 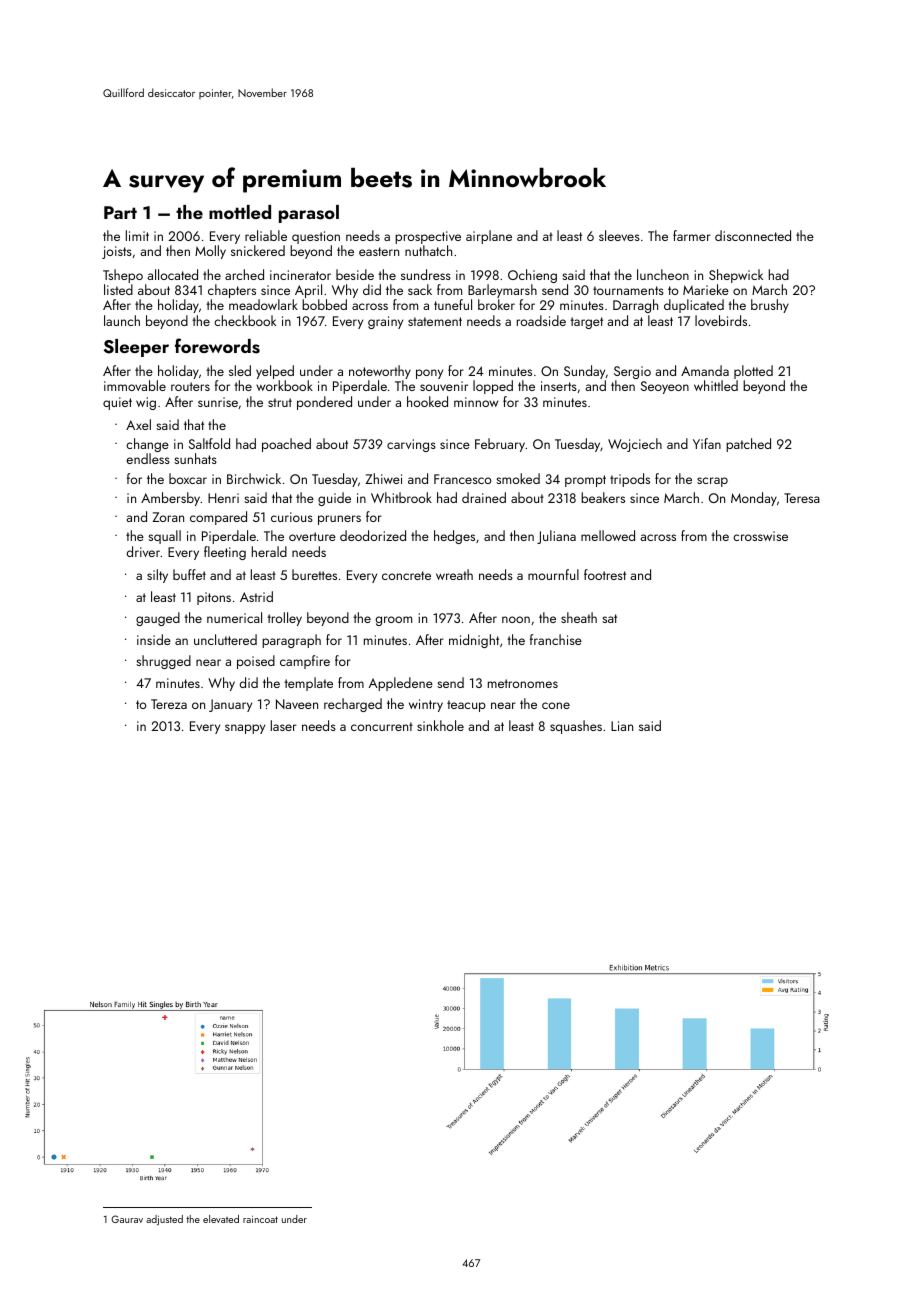 I want to click on sleeves, so click(x=619, y=235).
